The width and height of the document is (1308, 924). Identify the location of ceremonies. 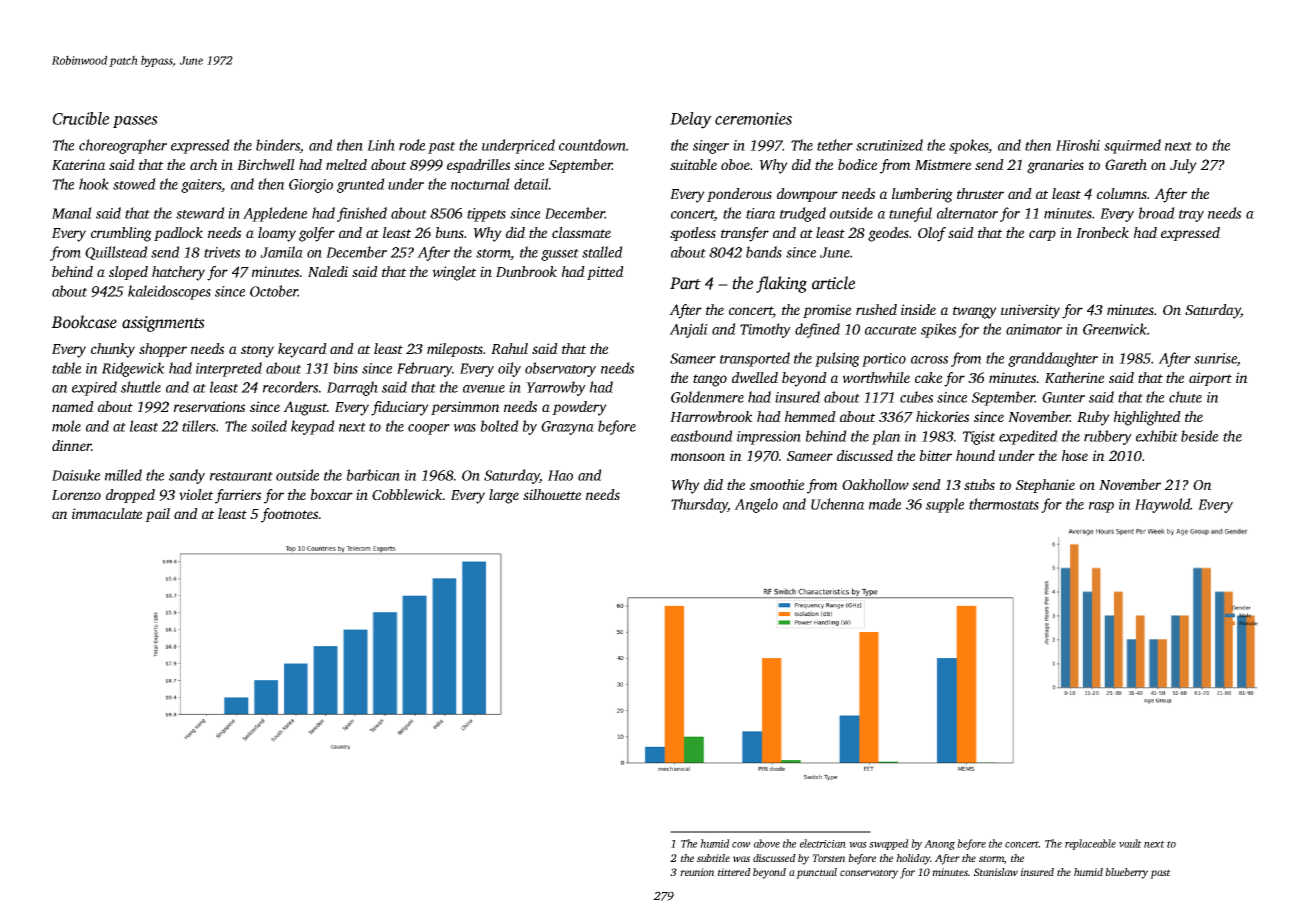
(753, 118).
